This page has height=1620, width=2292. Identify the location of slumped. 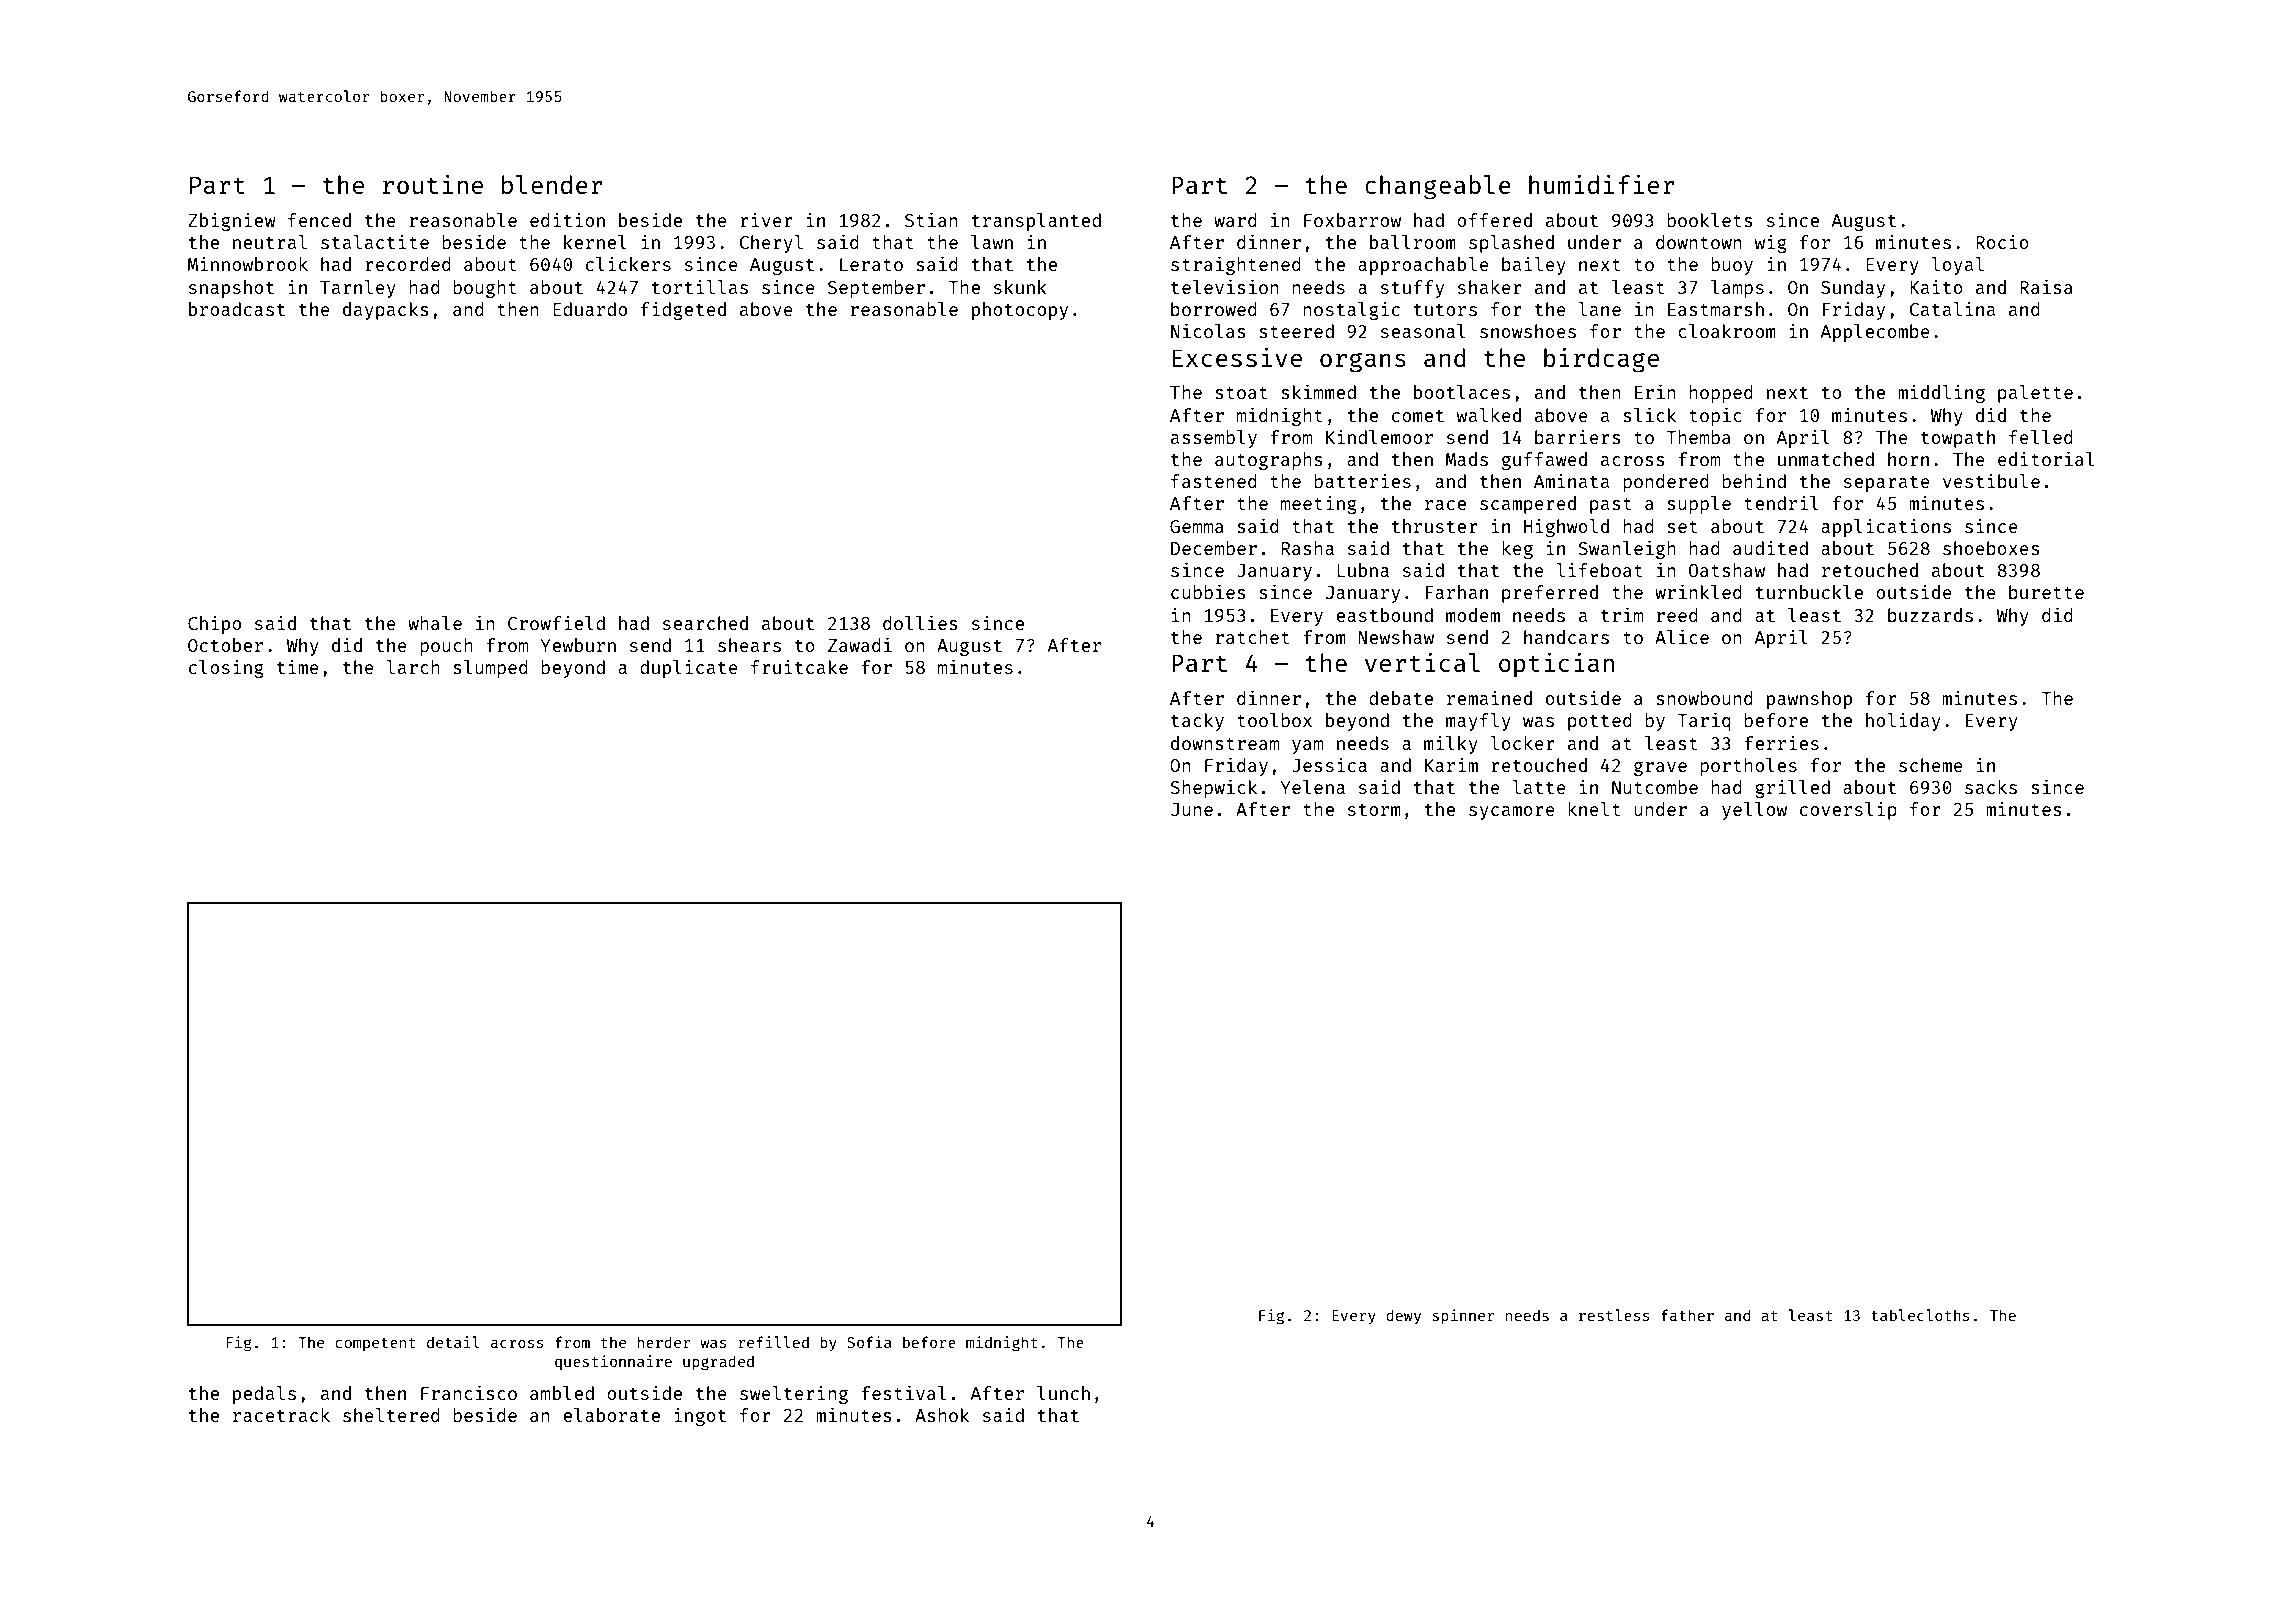
(490, 669).
